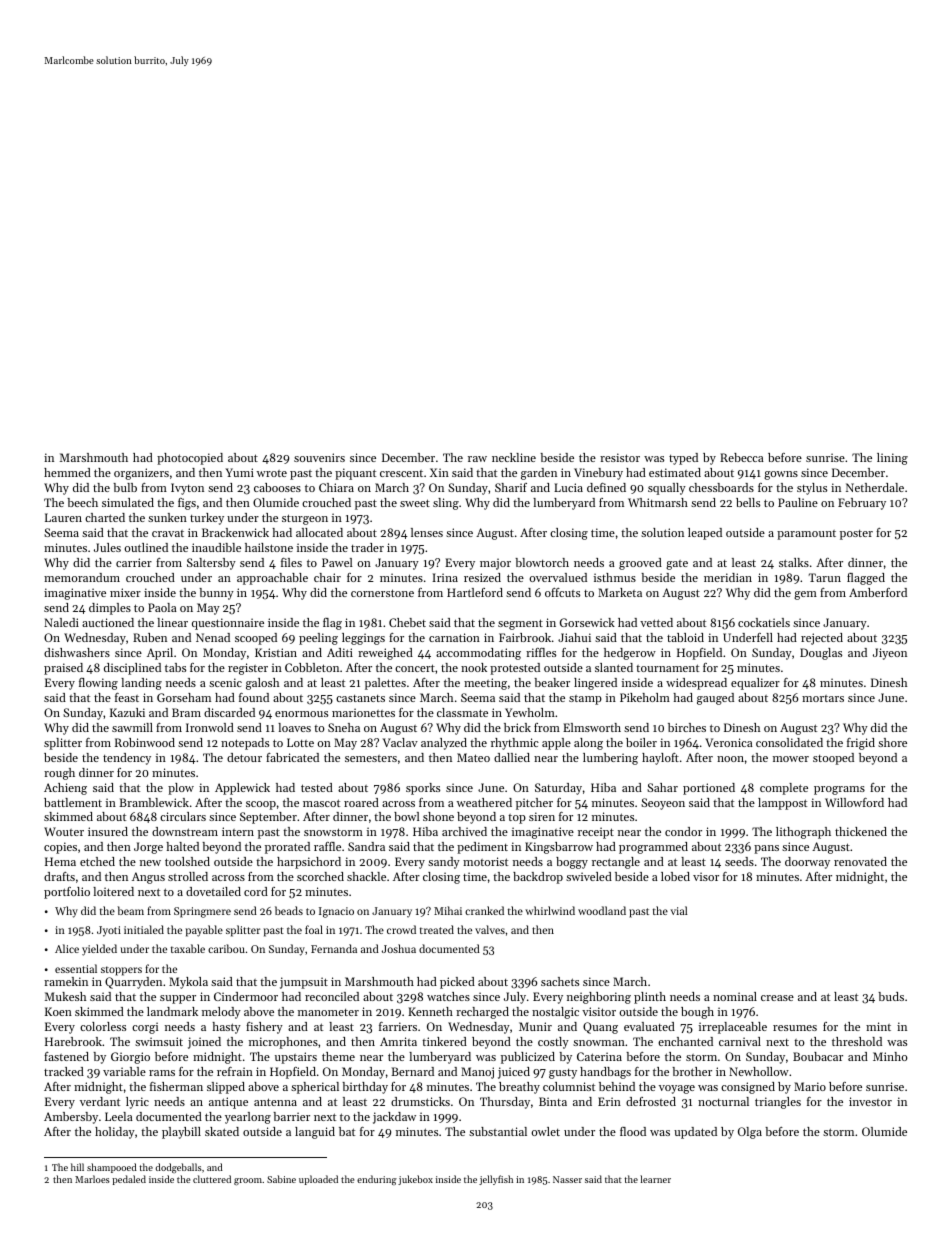 The image size is (952, 1233). I want to click on antique, so click(228, 1103).
